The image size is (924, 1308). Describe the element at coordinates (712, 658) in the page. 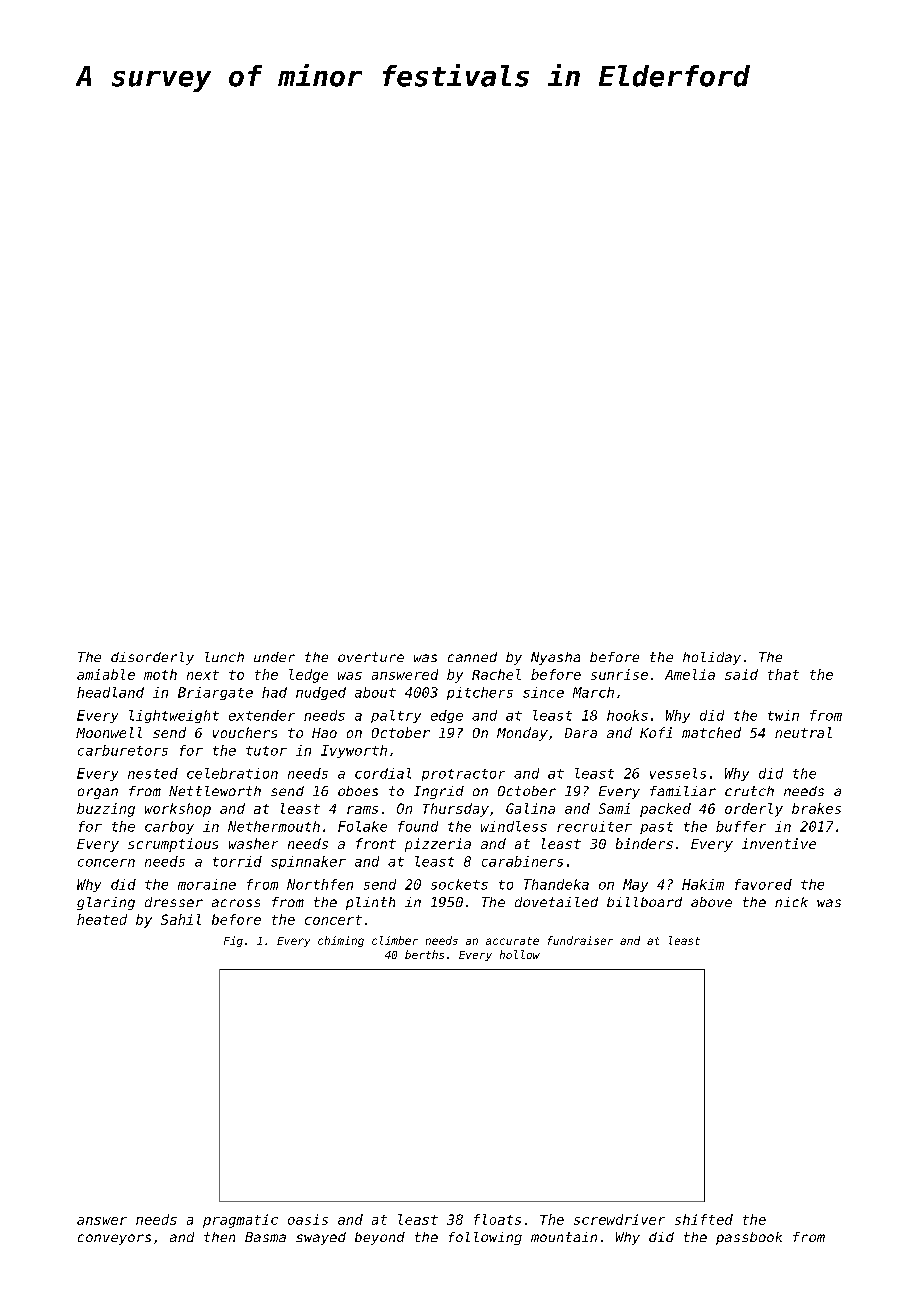

I see `holiday` at that location.
